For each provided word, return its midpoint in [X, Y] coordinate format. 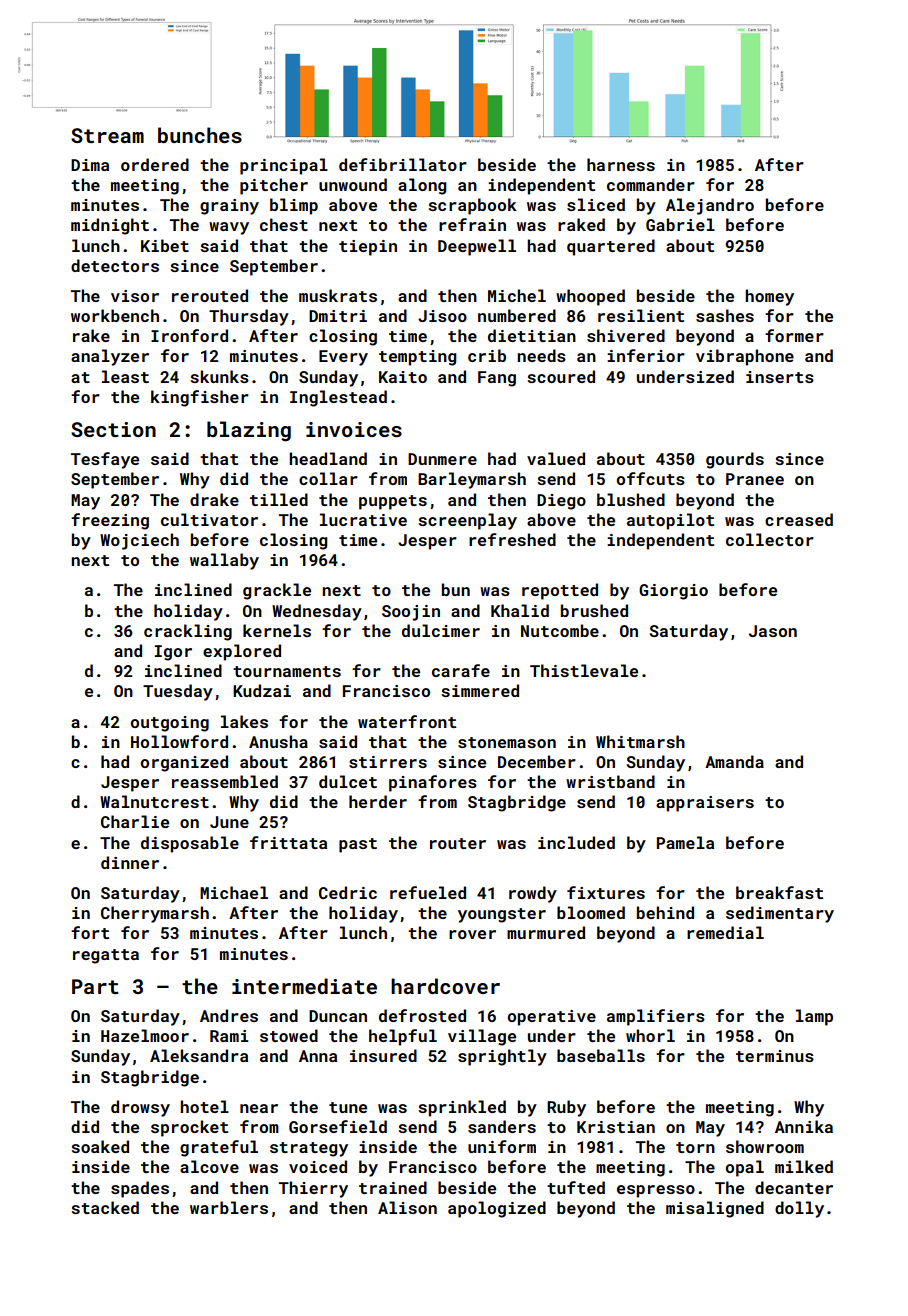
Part [95, 986]
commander [651, 184]
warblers [229, 1207]
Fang [497, 379]
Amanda [734, 761]
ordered [155, 164]
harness [621, 164]
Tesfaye [105, 460]
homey [769, 297]
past [358, 845]
